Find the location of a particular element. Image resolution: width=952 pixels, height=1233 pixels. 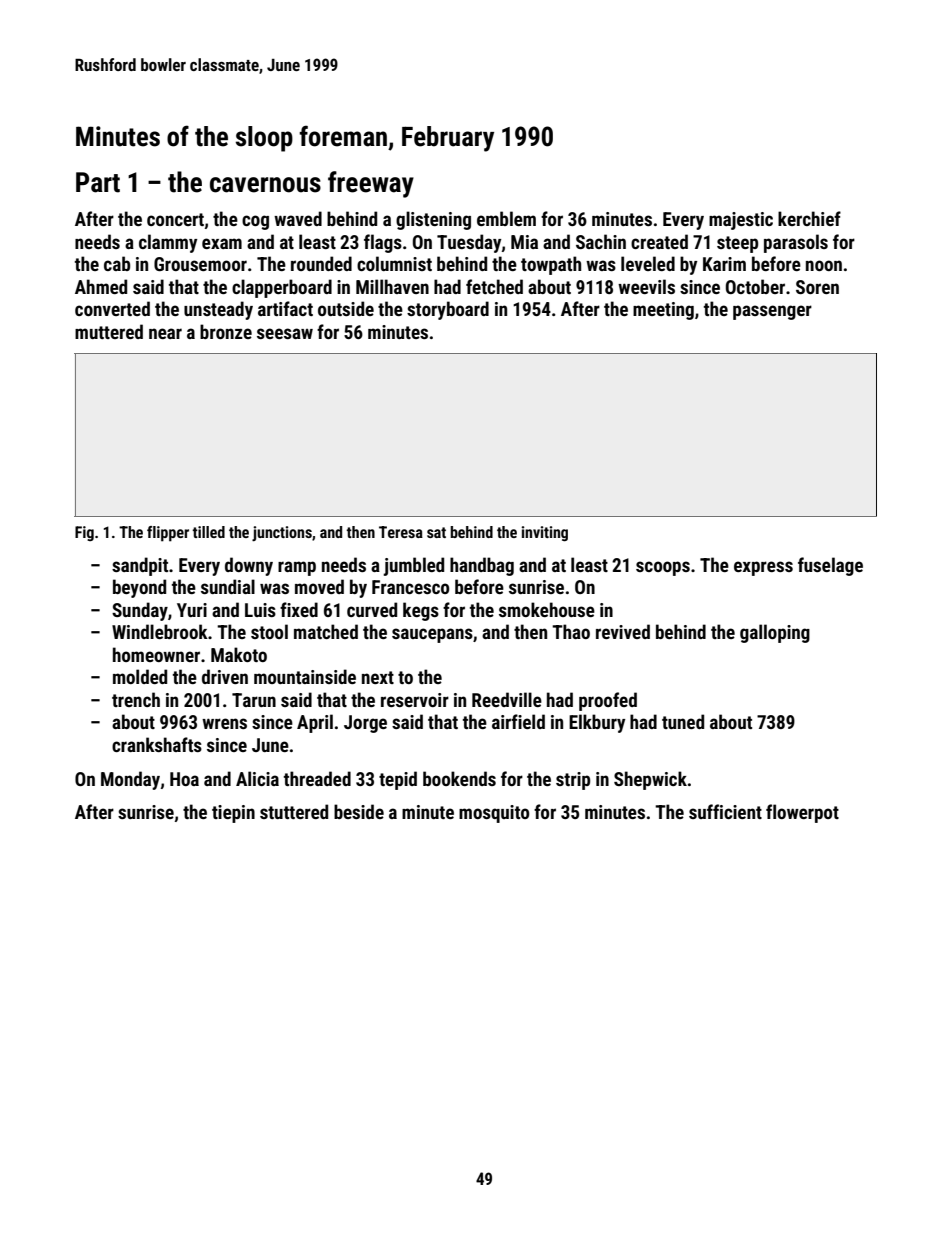

passenger is located at coordinates (772, 312).
